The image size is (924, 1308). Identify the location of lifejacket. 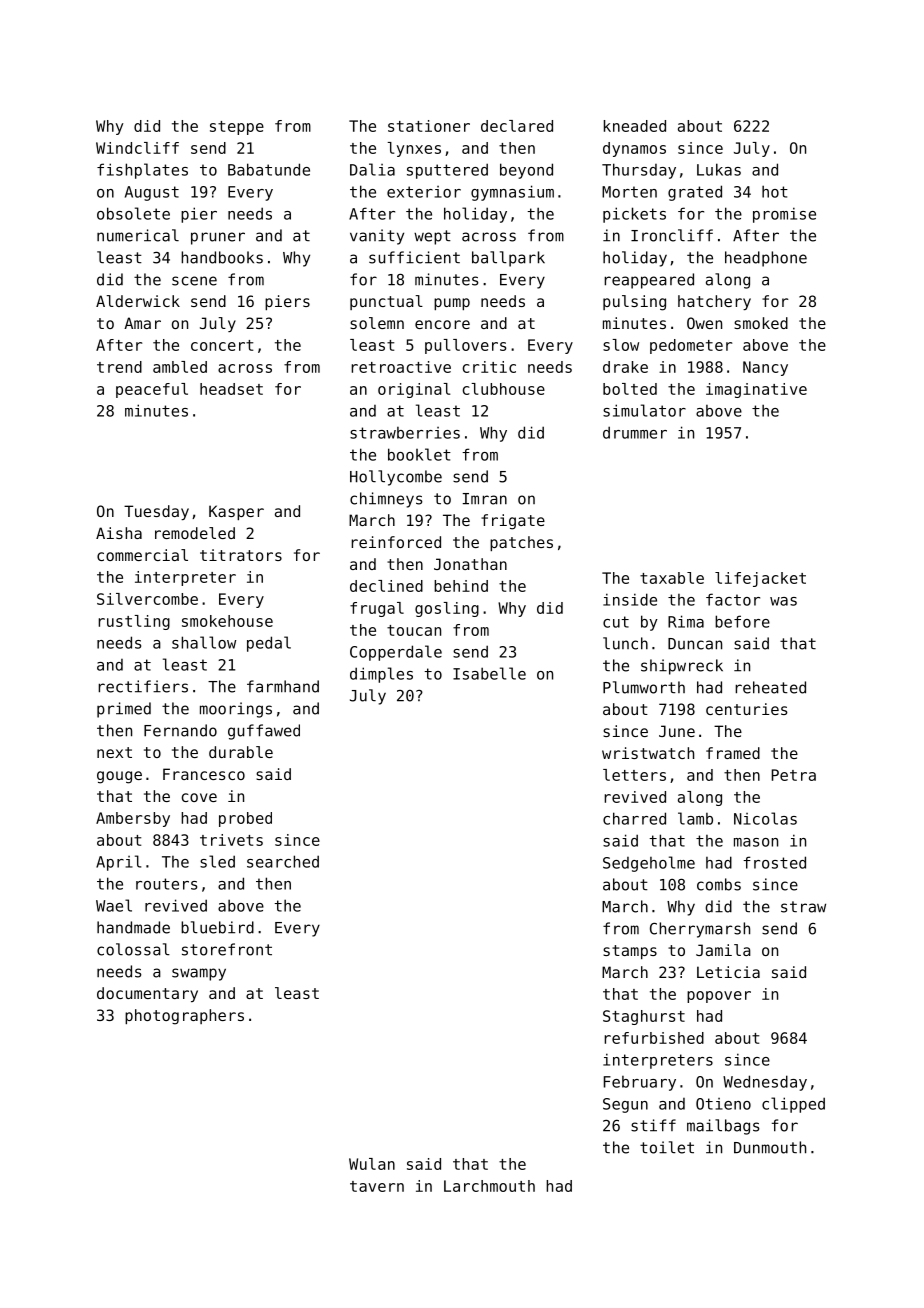
(760, 579).
